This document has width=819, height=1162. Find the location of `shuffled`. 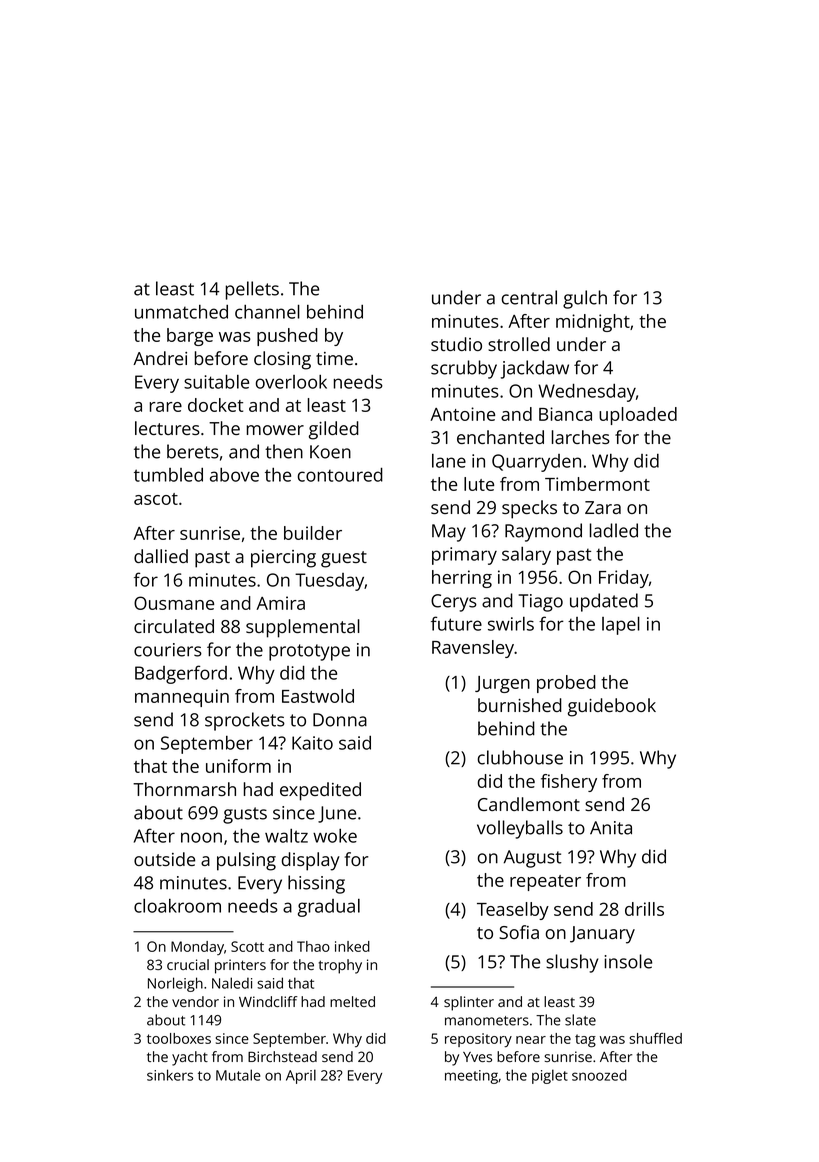

shuffled is located at coordinates (656, 1038).
